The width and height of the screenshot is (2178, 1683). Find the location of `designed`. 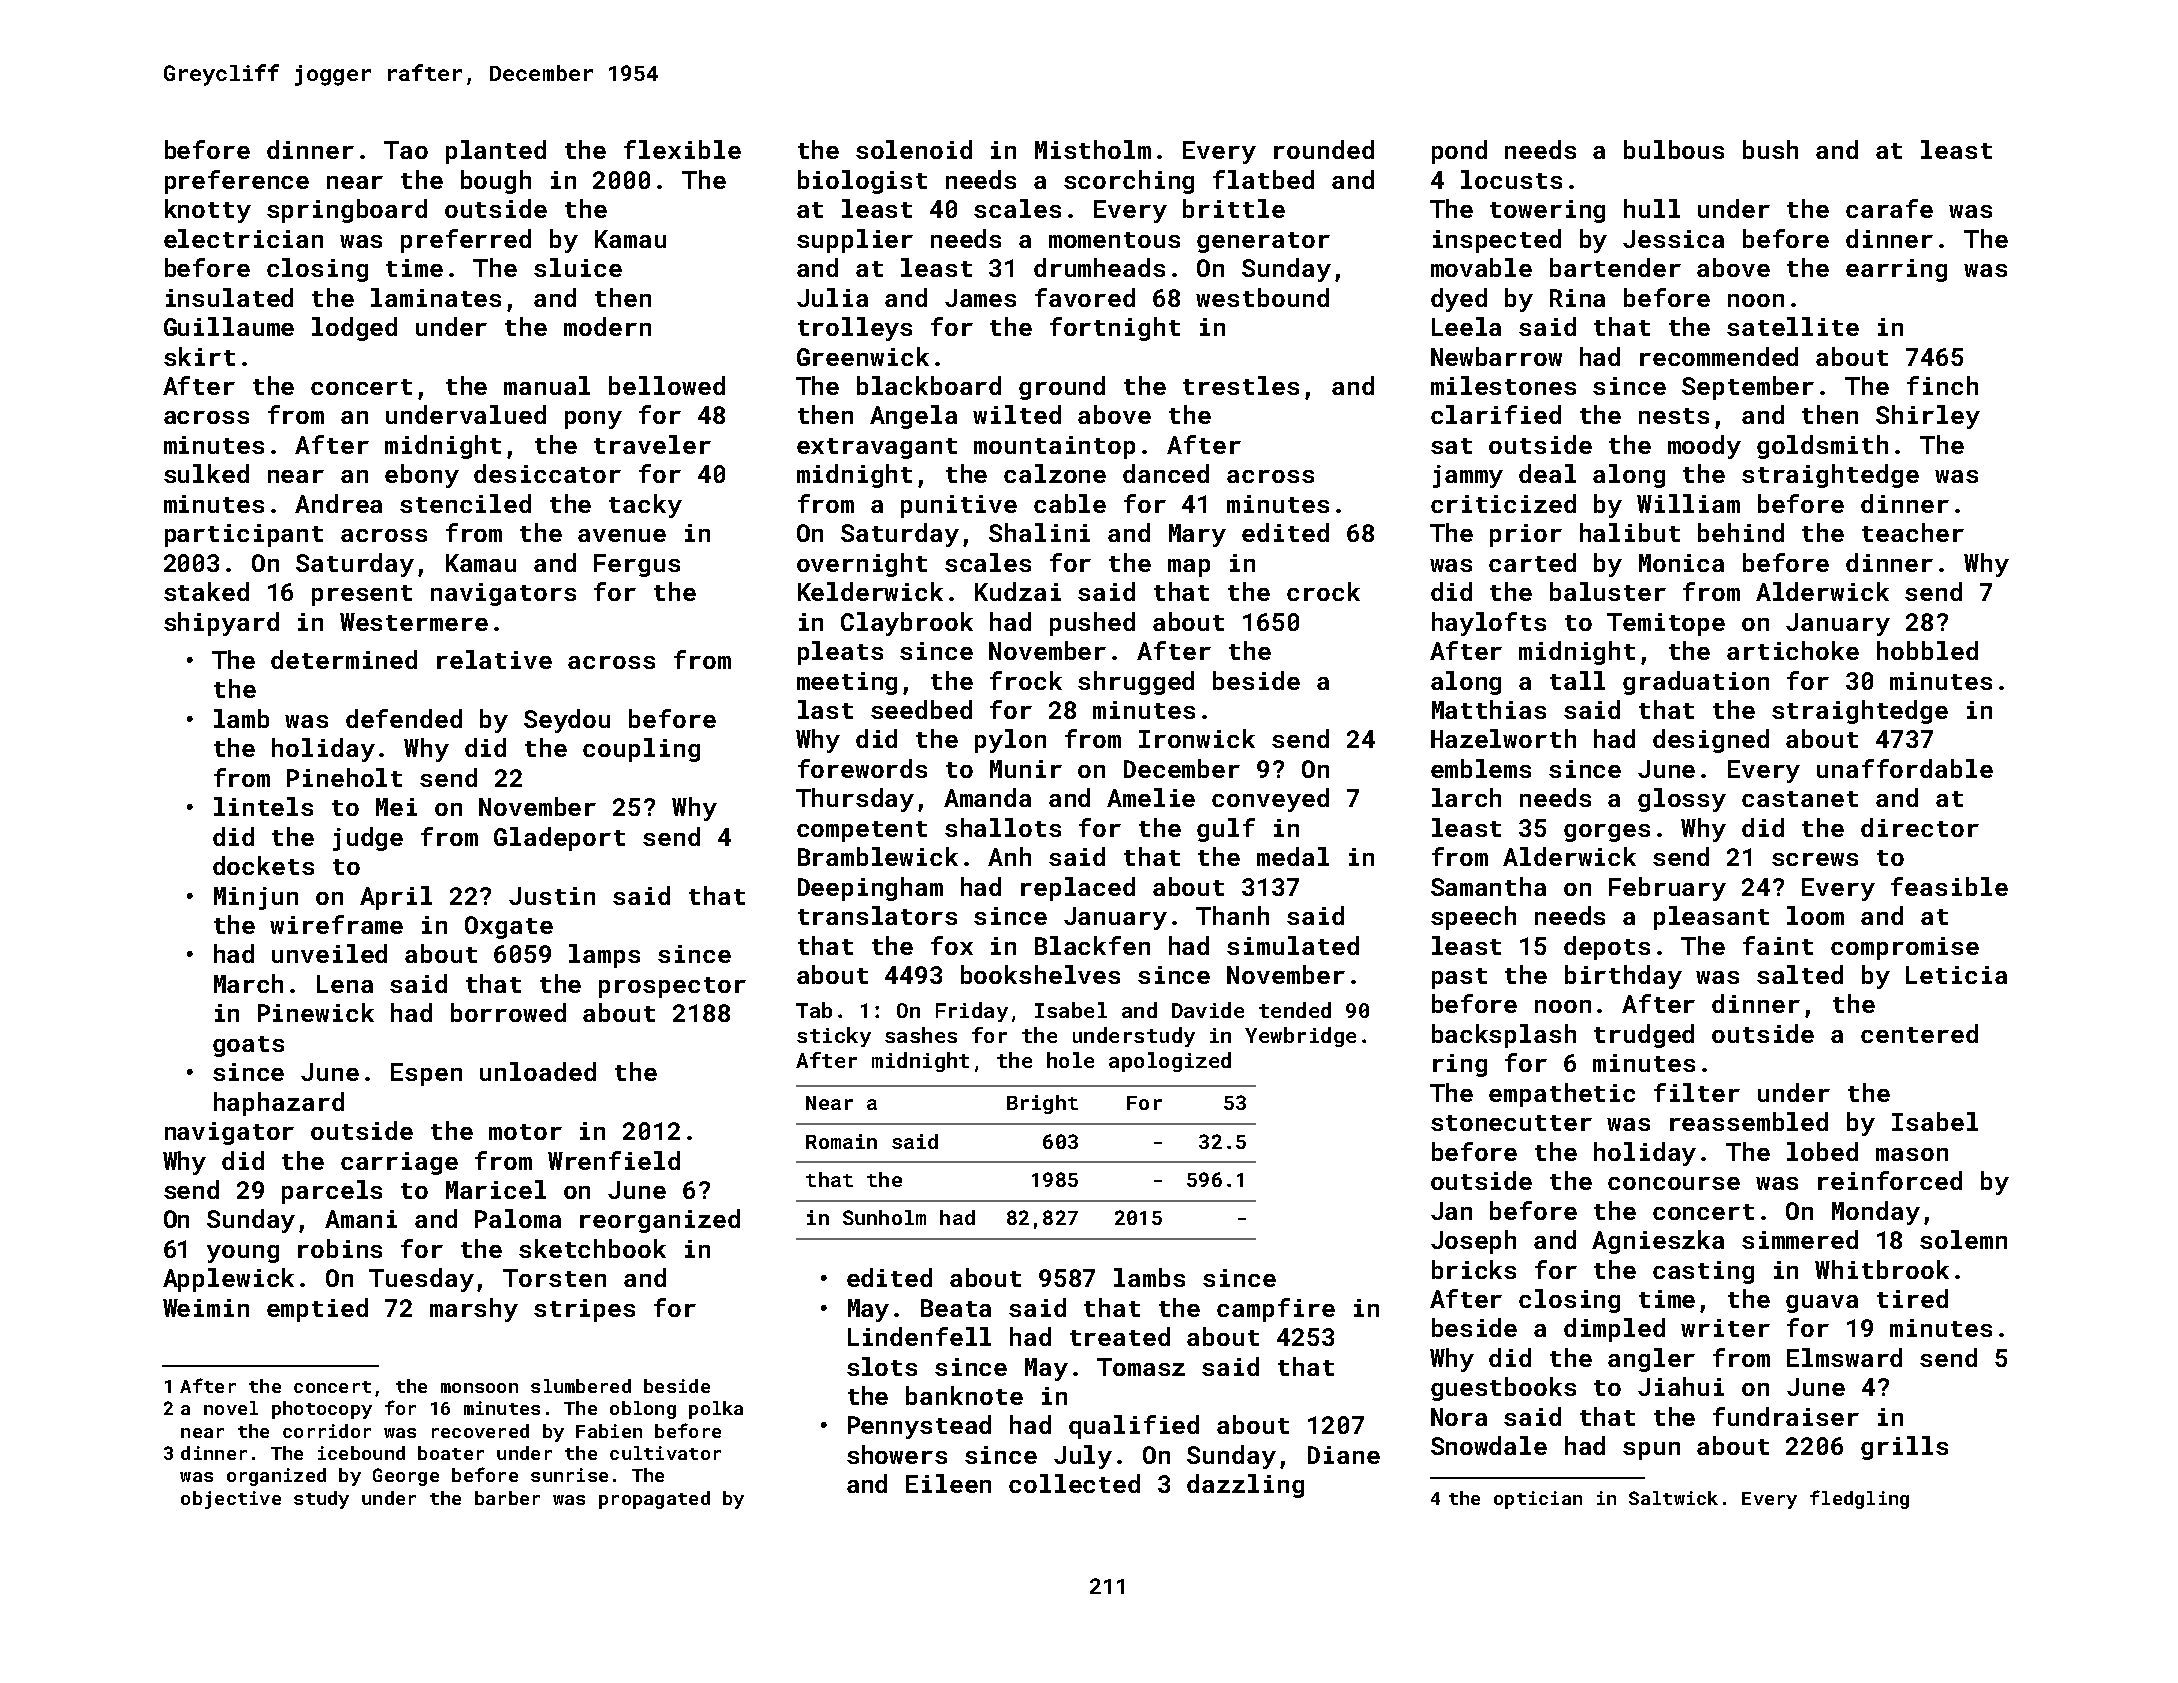

designed is located at coordinates (1711, 741).
